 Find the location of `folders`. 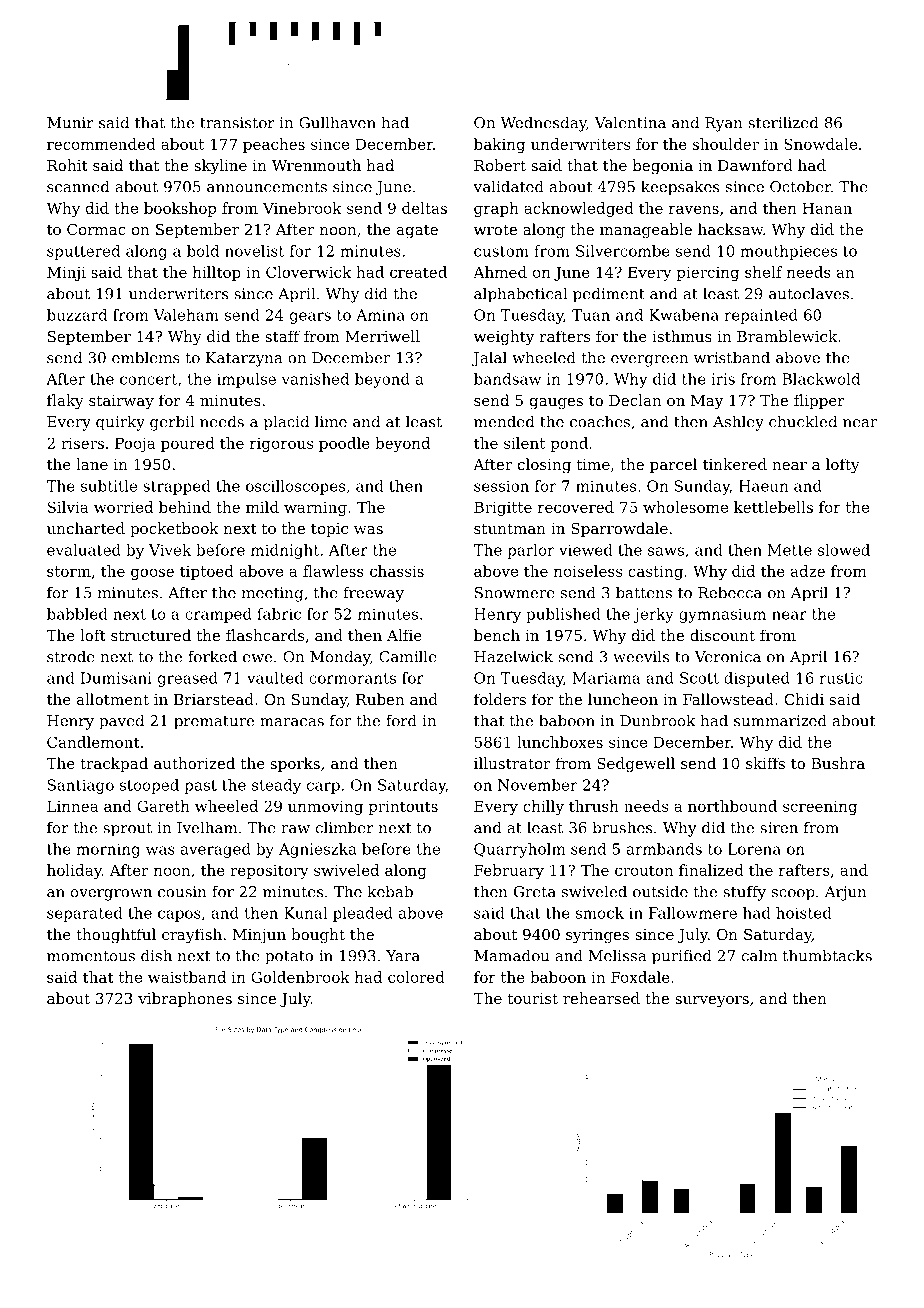

folders is located at coordinates (500, 699).
